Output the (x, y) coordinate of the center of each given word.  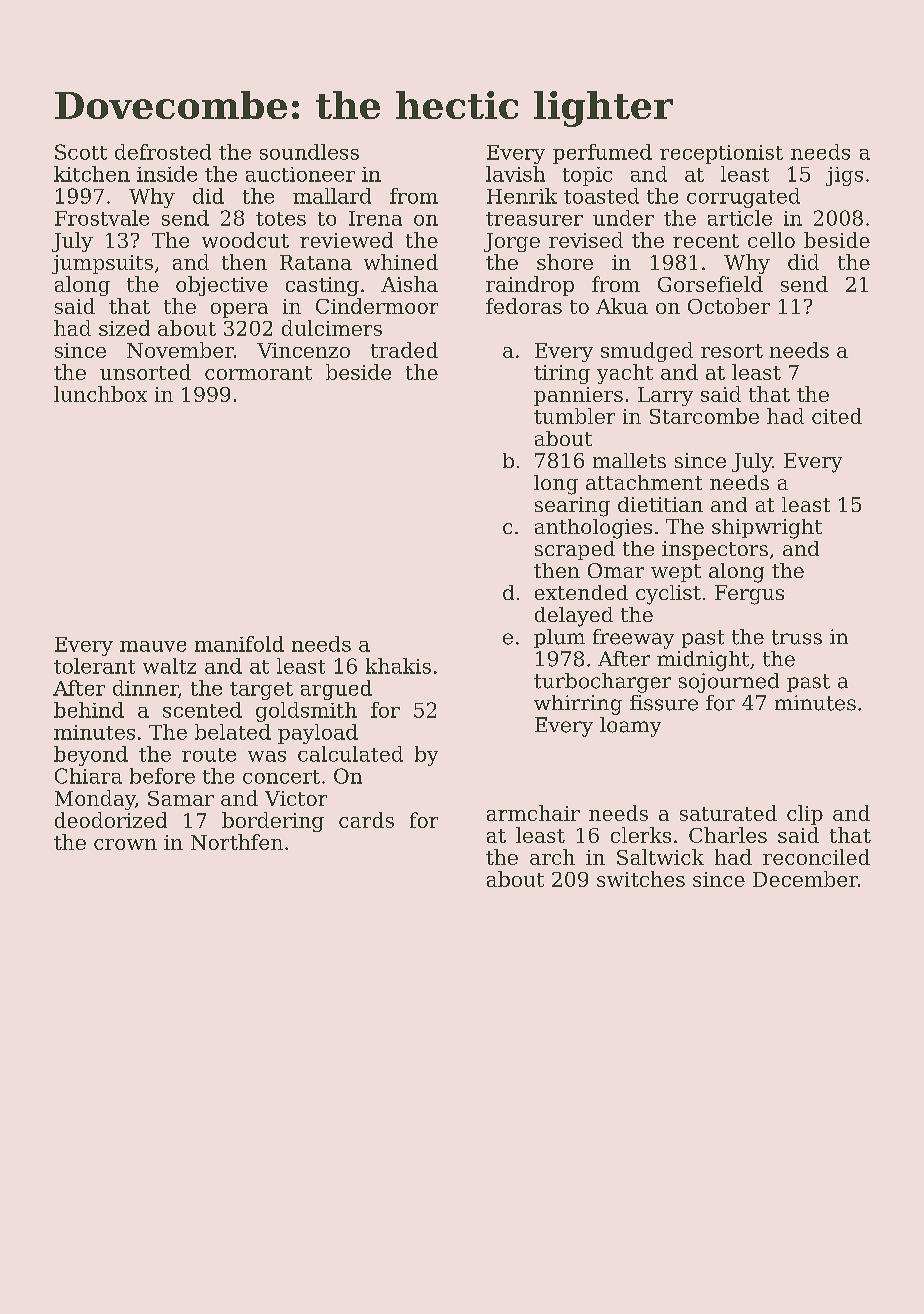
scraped (575, 550)
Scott (81, 152)
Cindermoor (377, 306)
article (740, 218)
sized (124, 328)
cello (771, 240)
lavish (515, 174)
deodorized (111, 820)
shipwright (767, 529)
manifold (239, 644)
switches (641, 879)
